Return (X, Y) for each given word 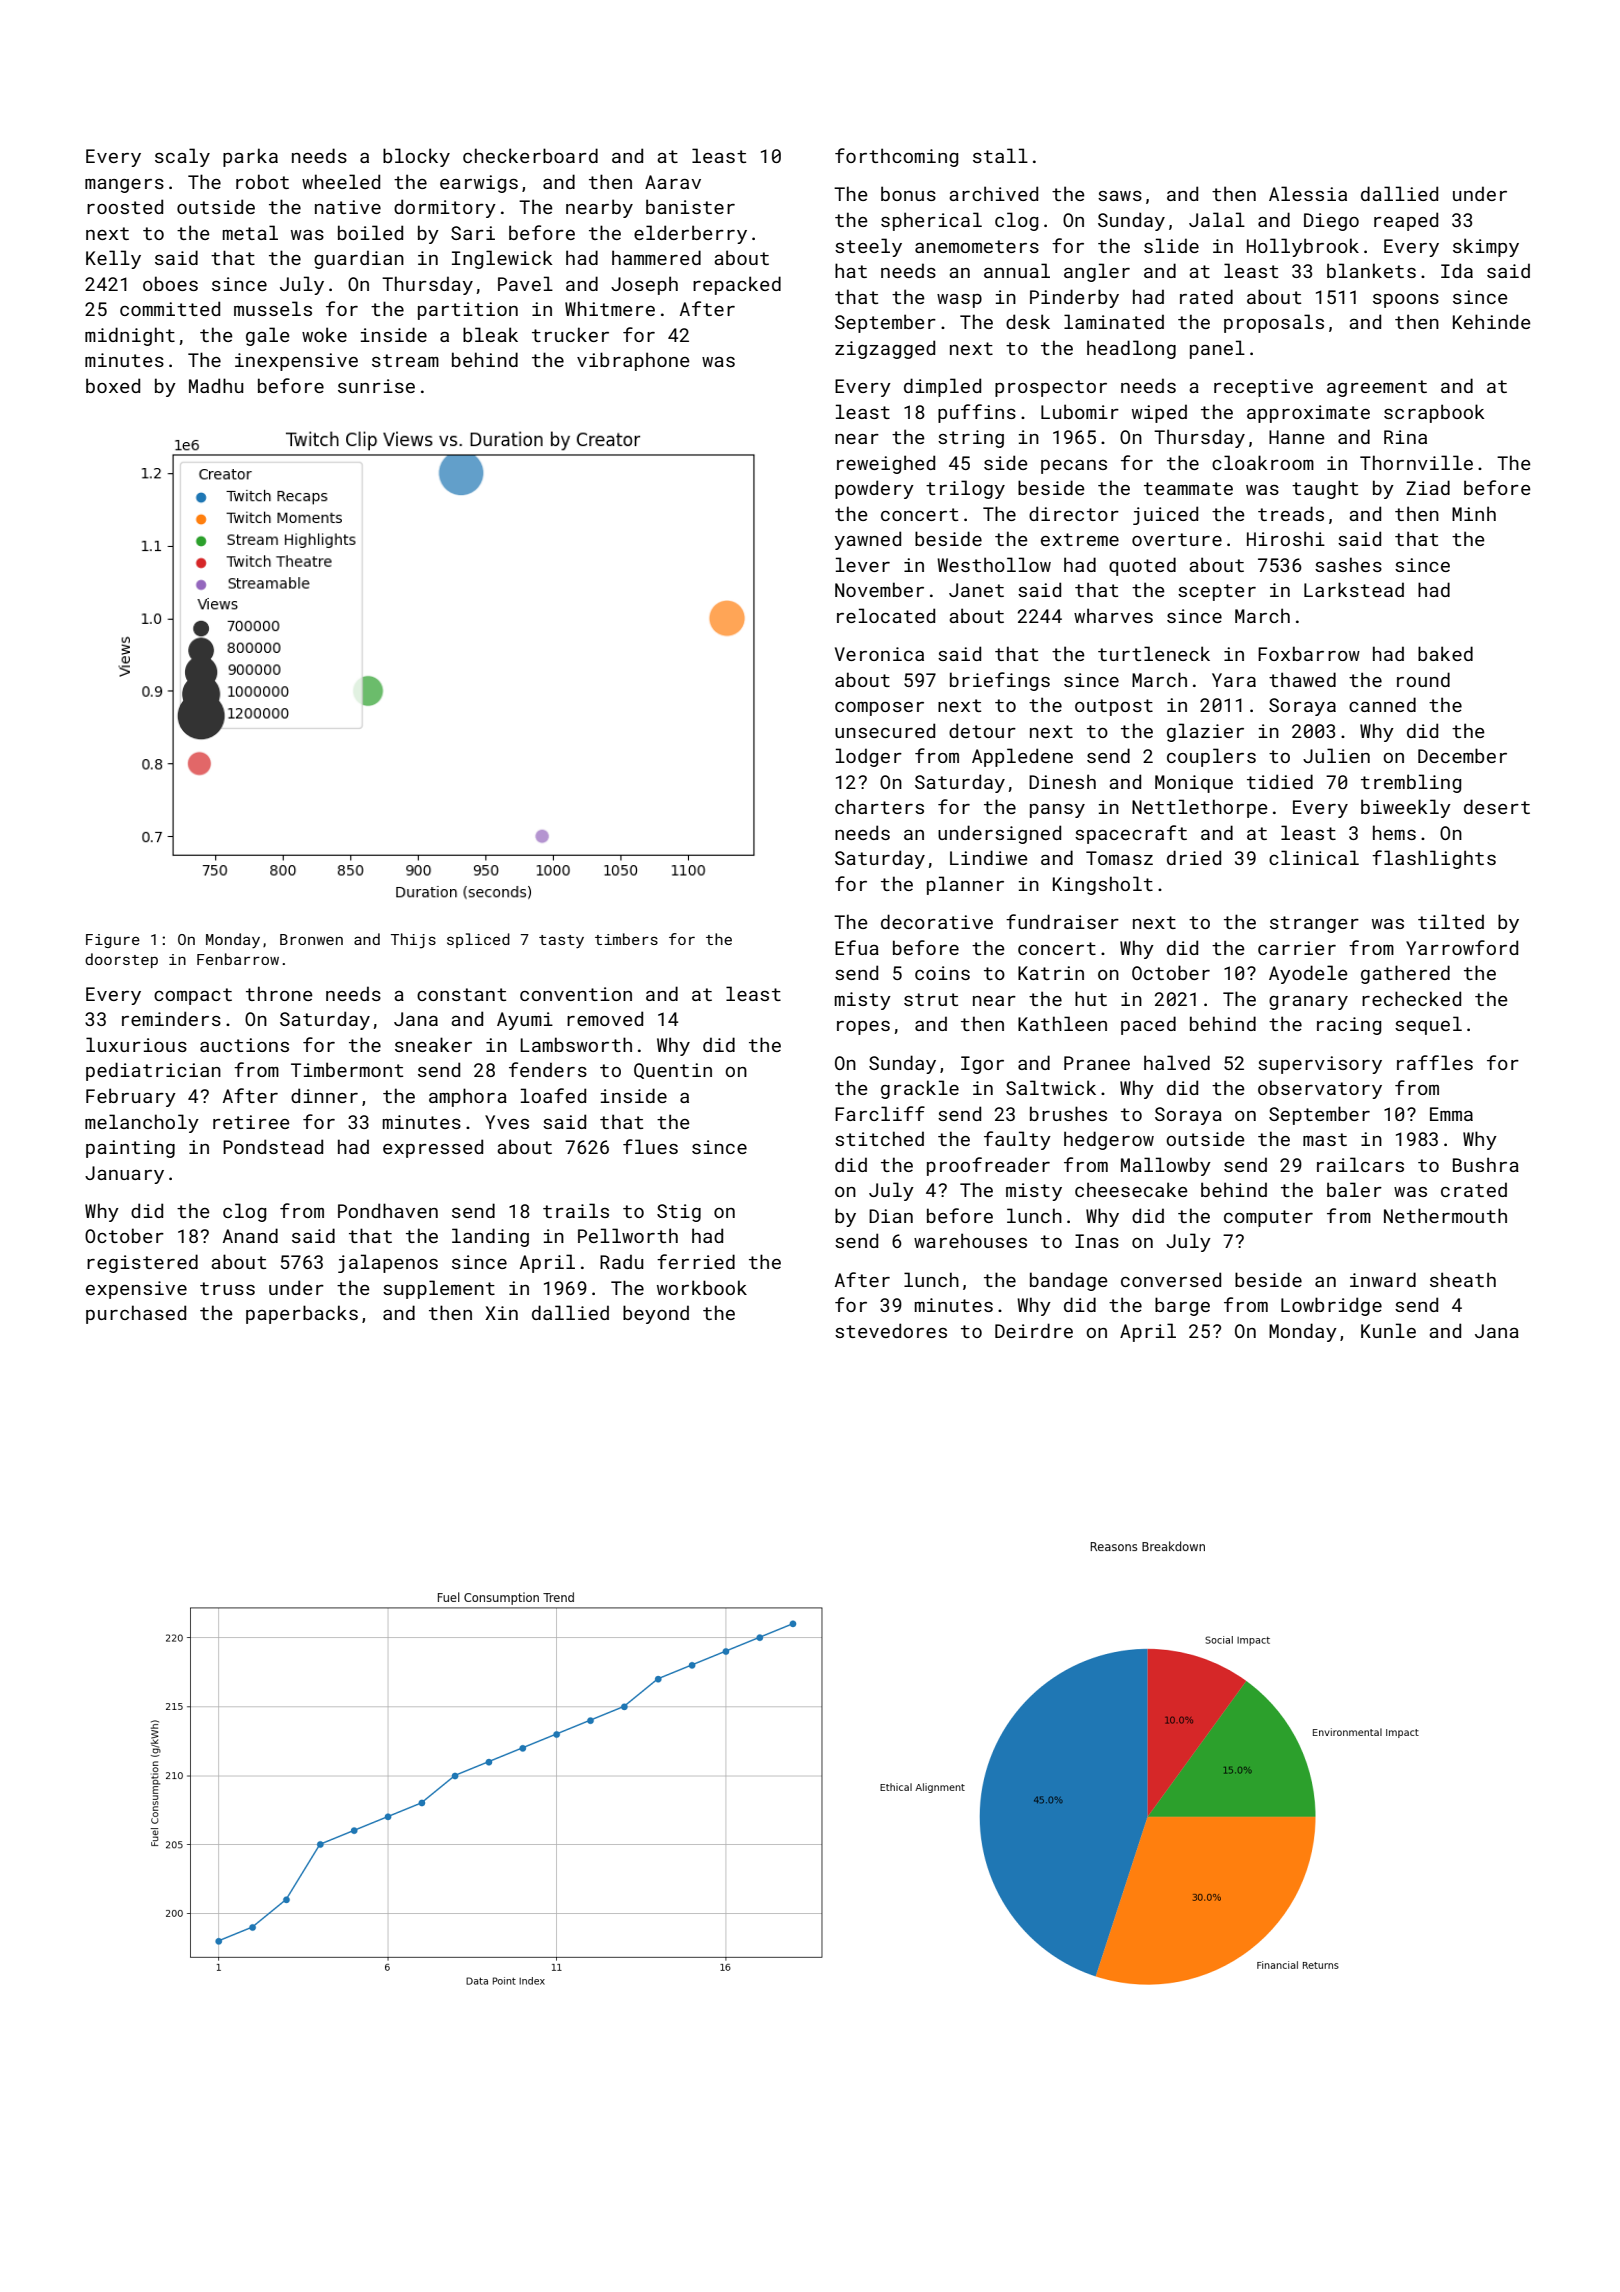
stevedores (891, 1330)
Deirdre (1034, 1330)
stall (1000, 155)
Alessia (1308, 193)
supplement (439, 1289)
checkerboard (530, 155)
